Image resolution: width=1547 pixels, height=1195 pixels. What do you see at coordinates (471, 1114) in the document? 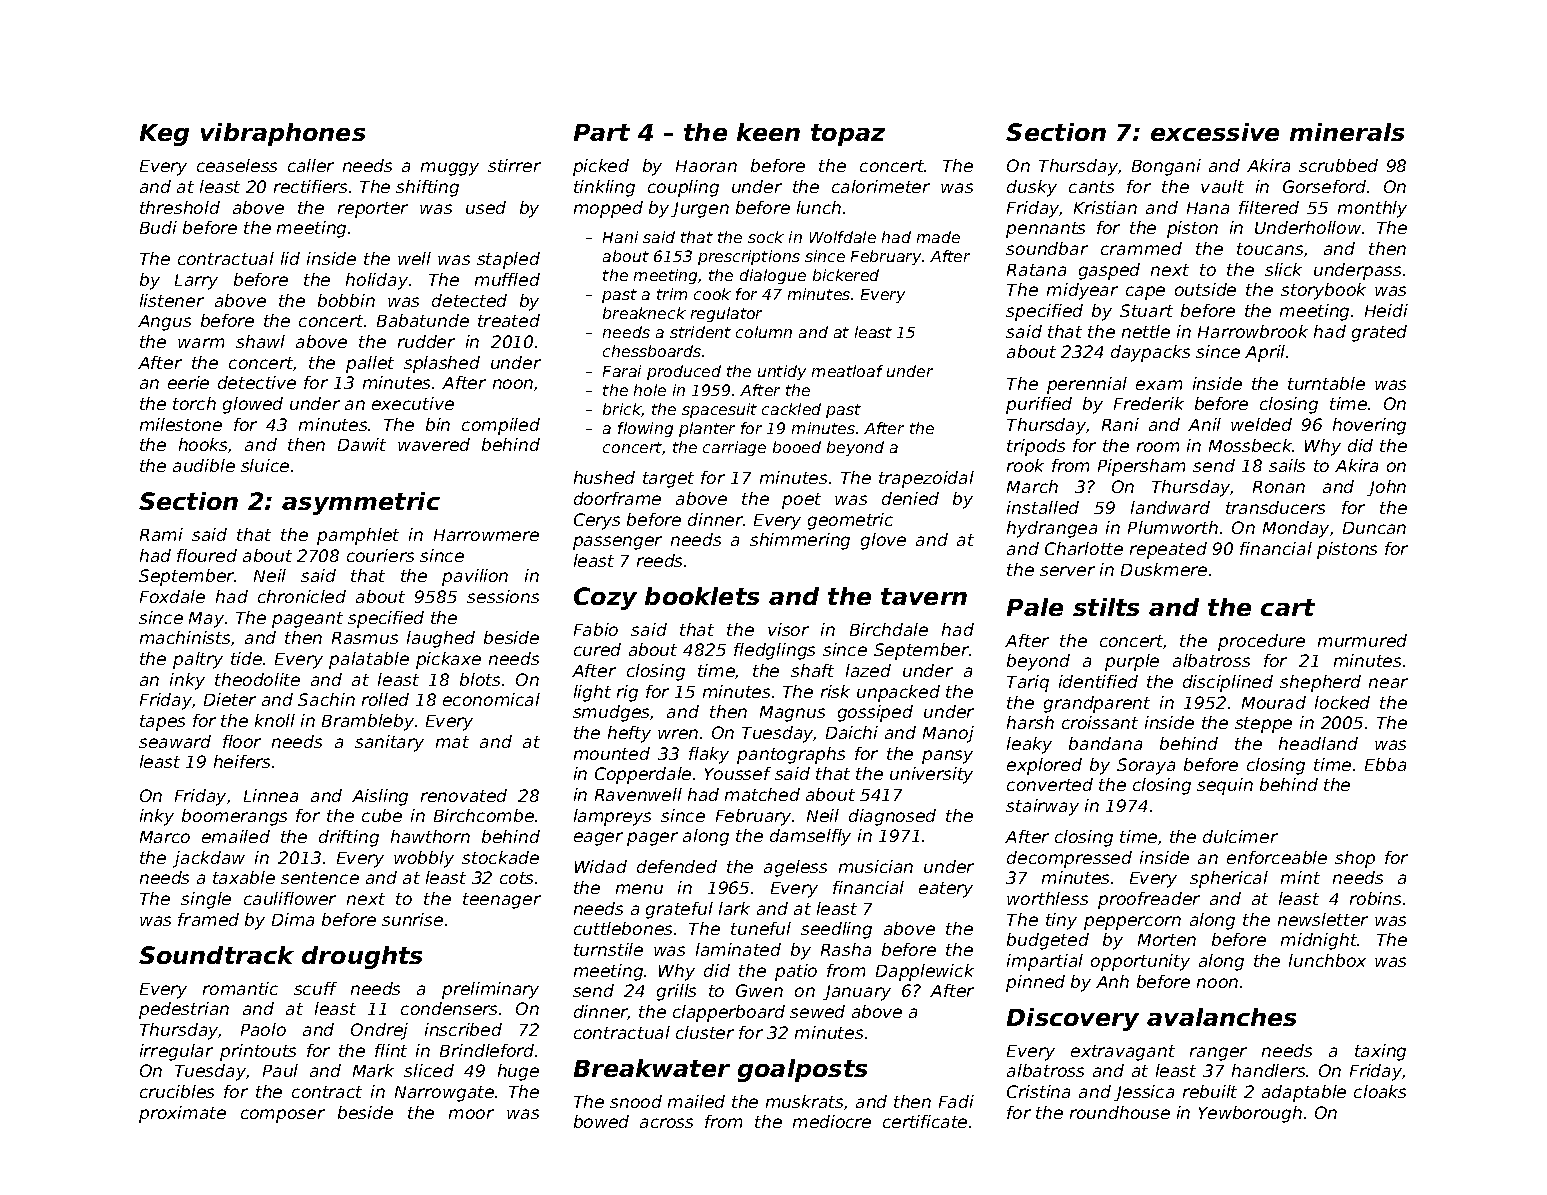
I see `moor` at bounding box center [471, 1114].
